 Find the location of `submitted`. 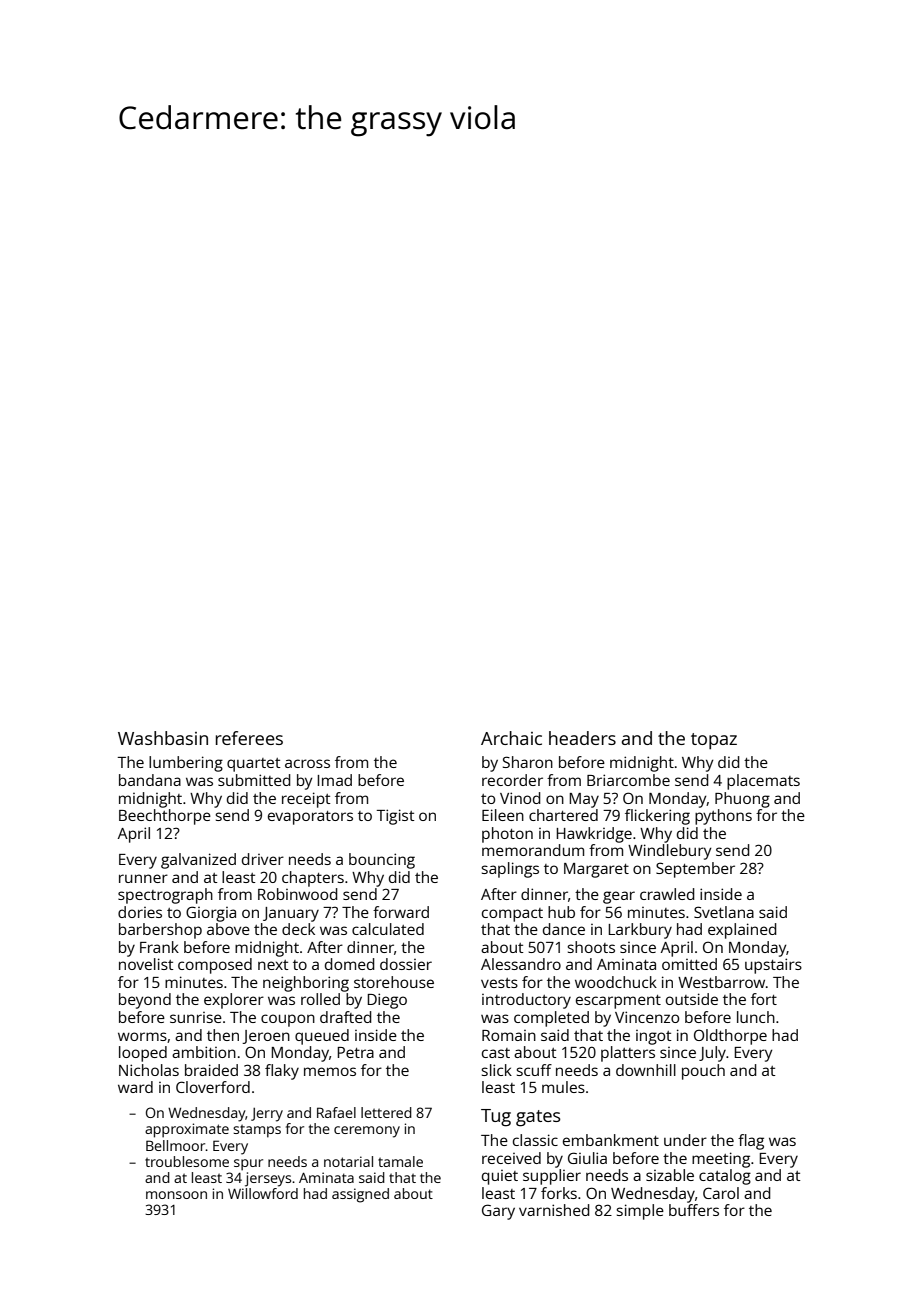

submitted is located at coordinates (254, 780).
